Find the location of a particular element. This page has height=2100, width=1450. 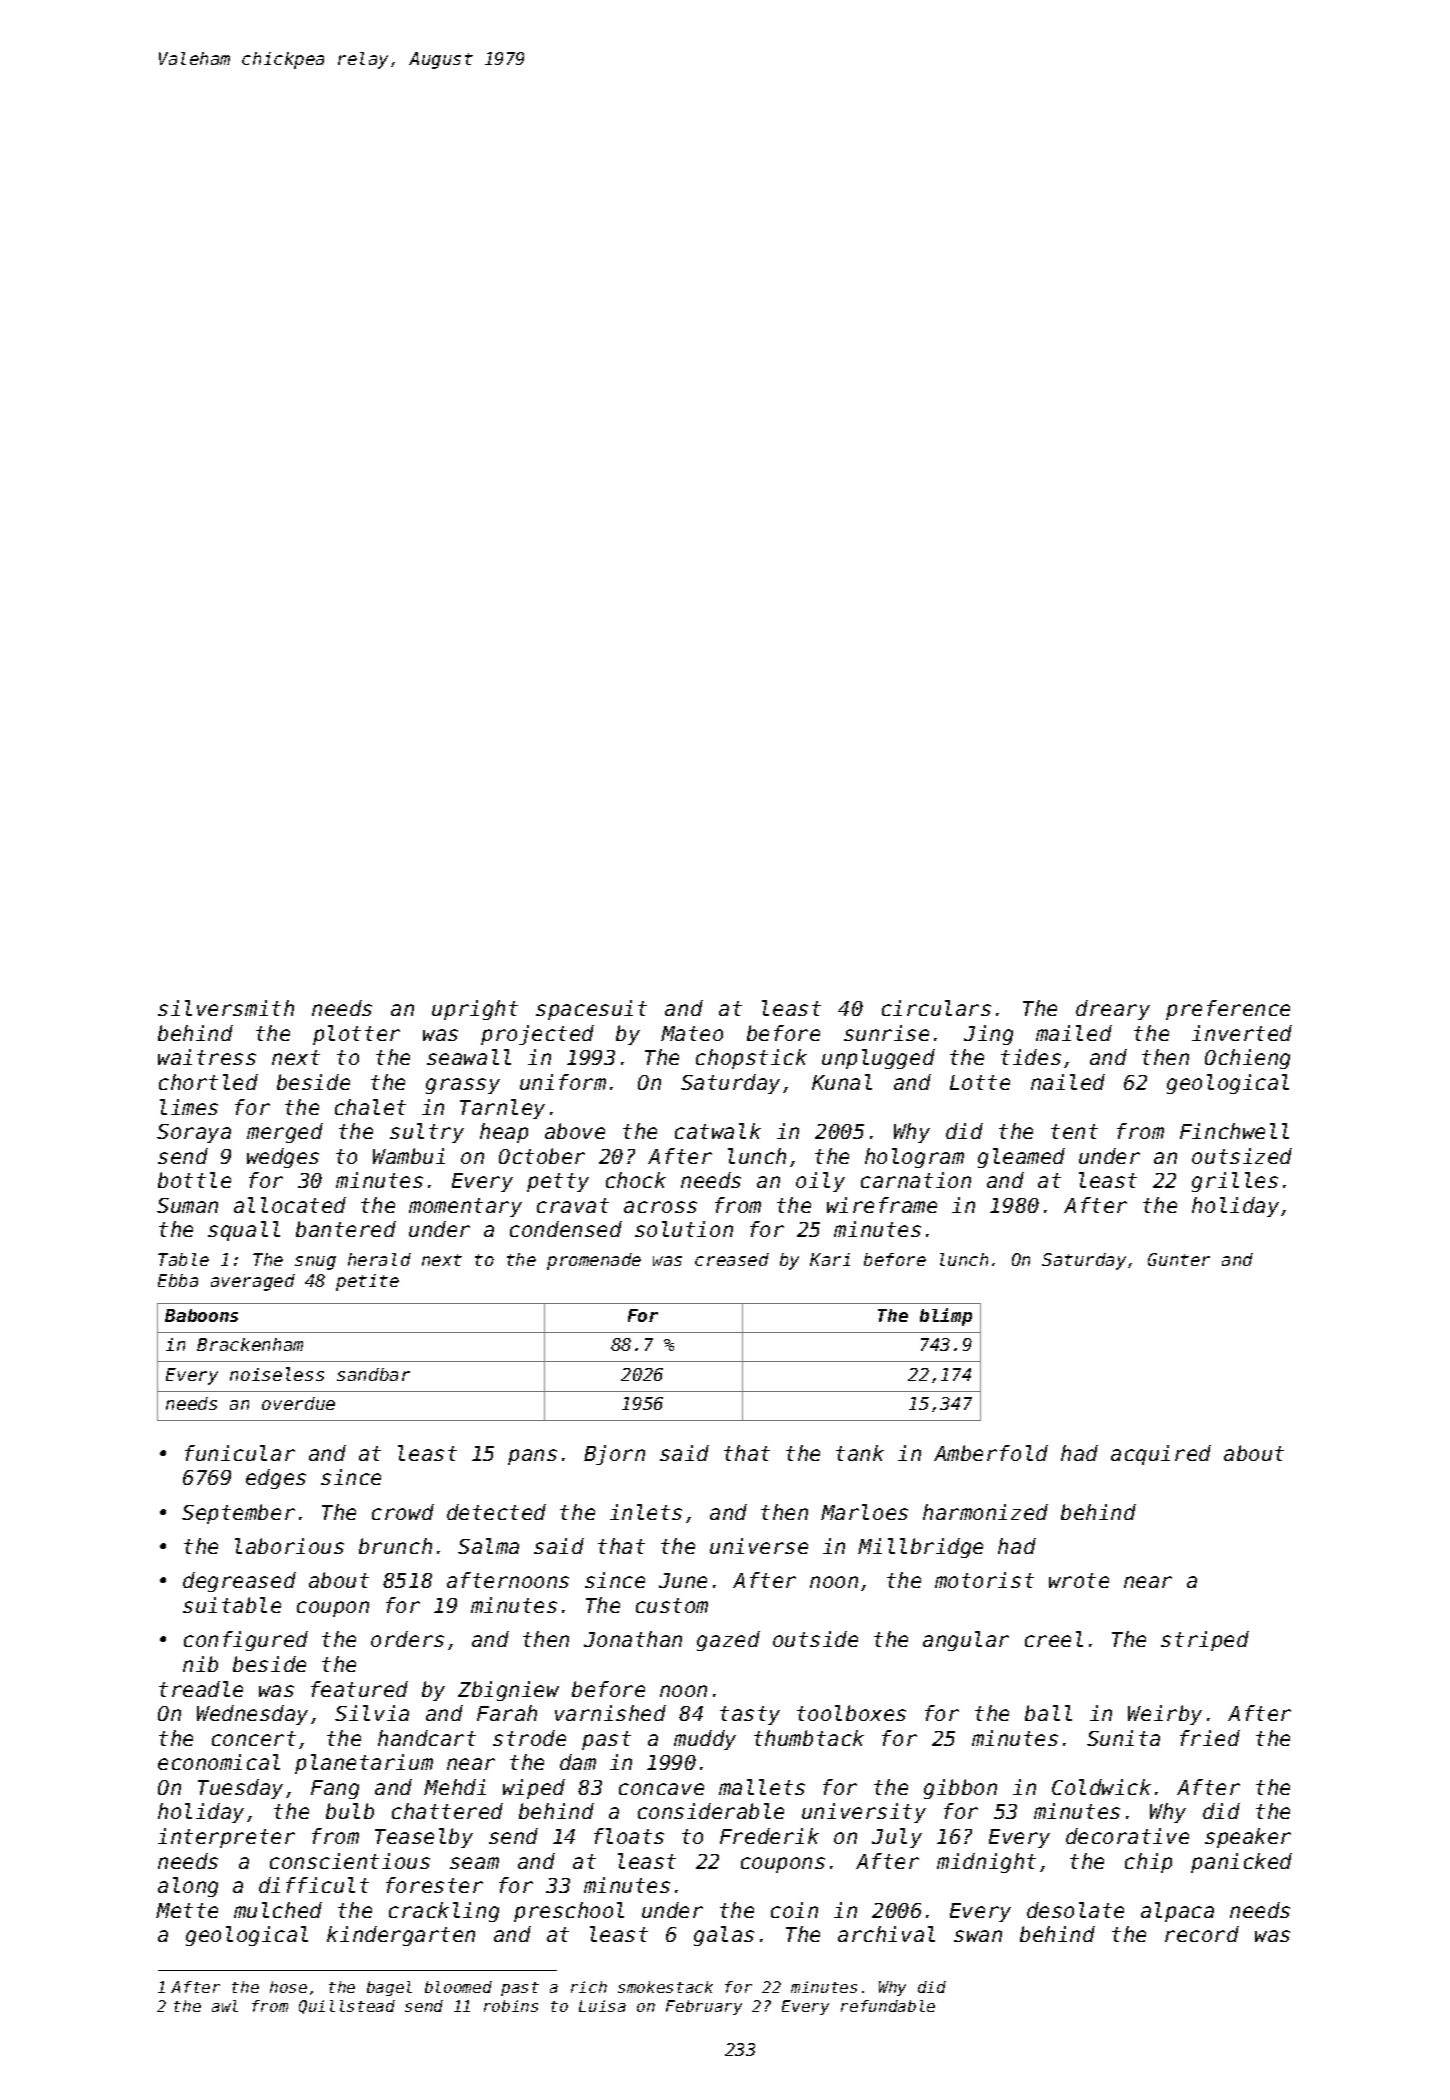

orders is located at coordinates (407, 1639).
